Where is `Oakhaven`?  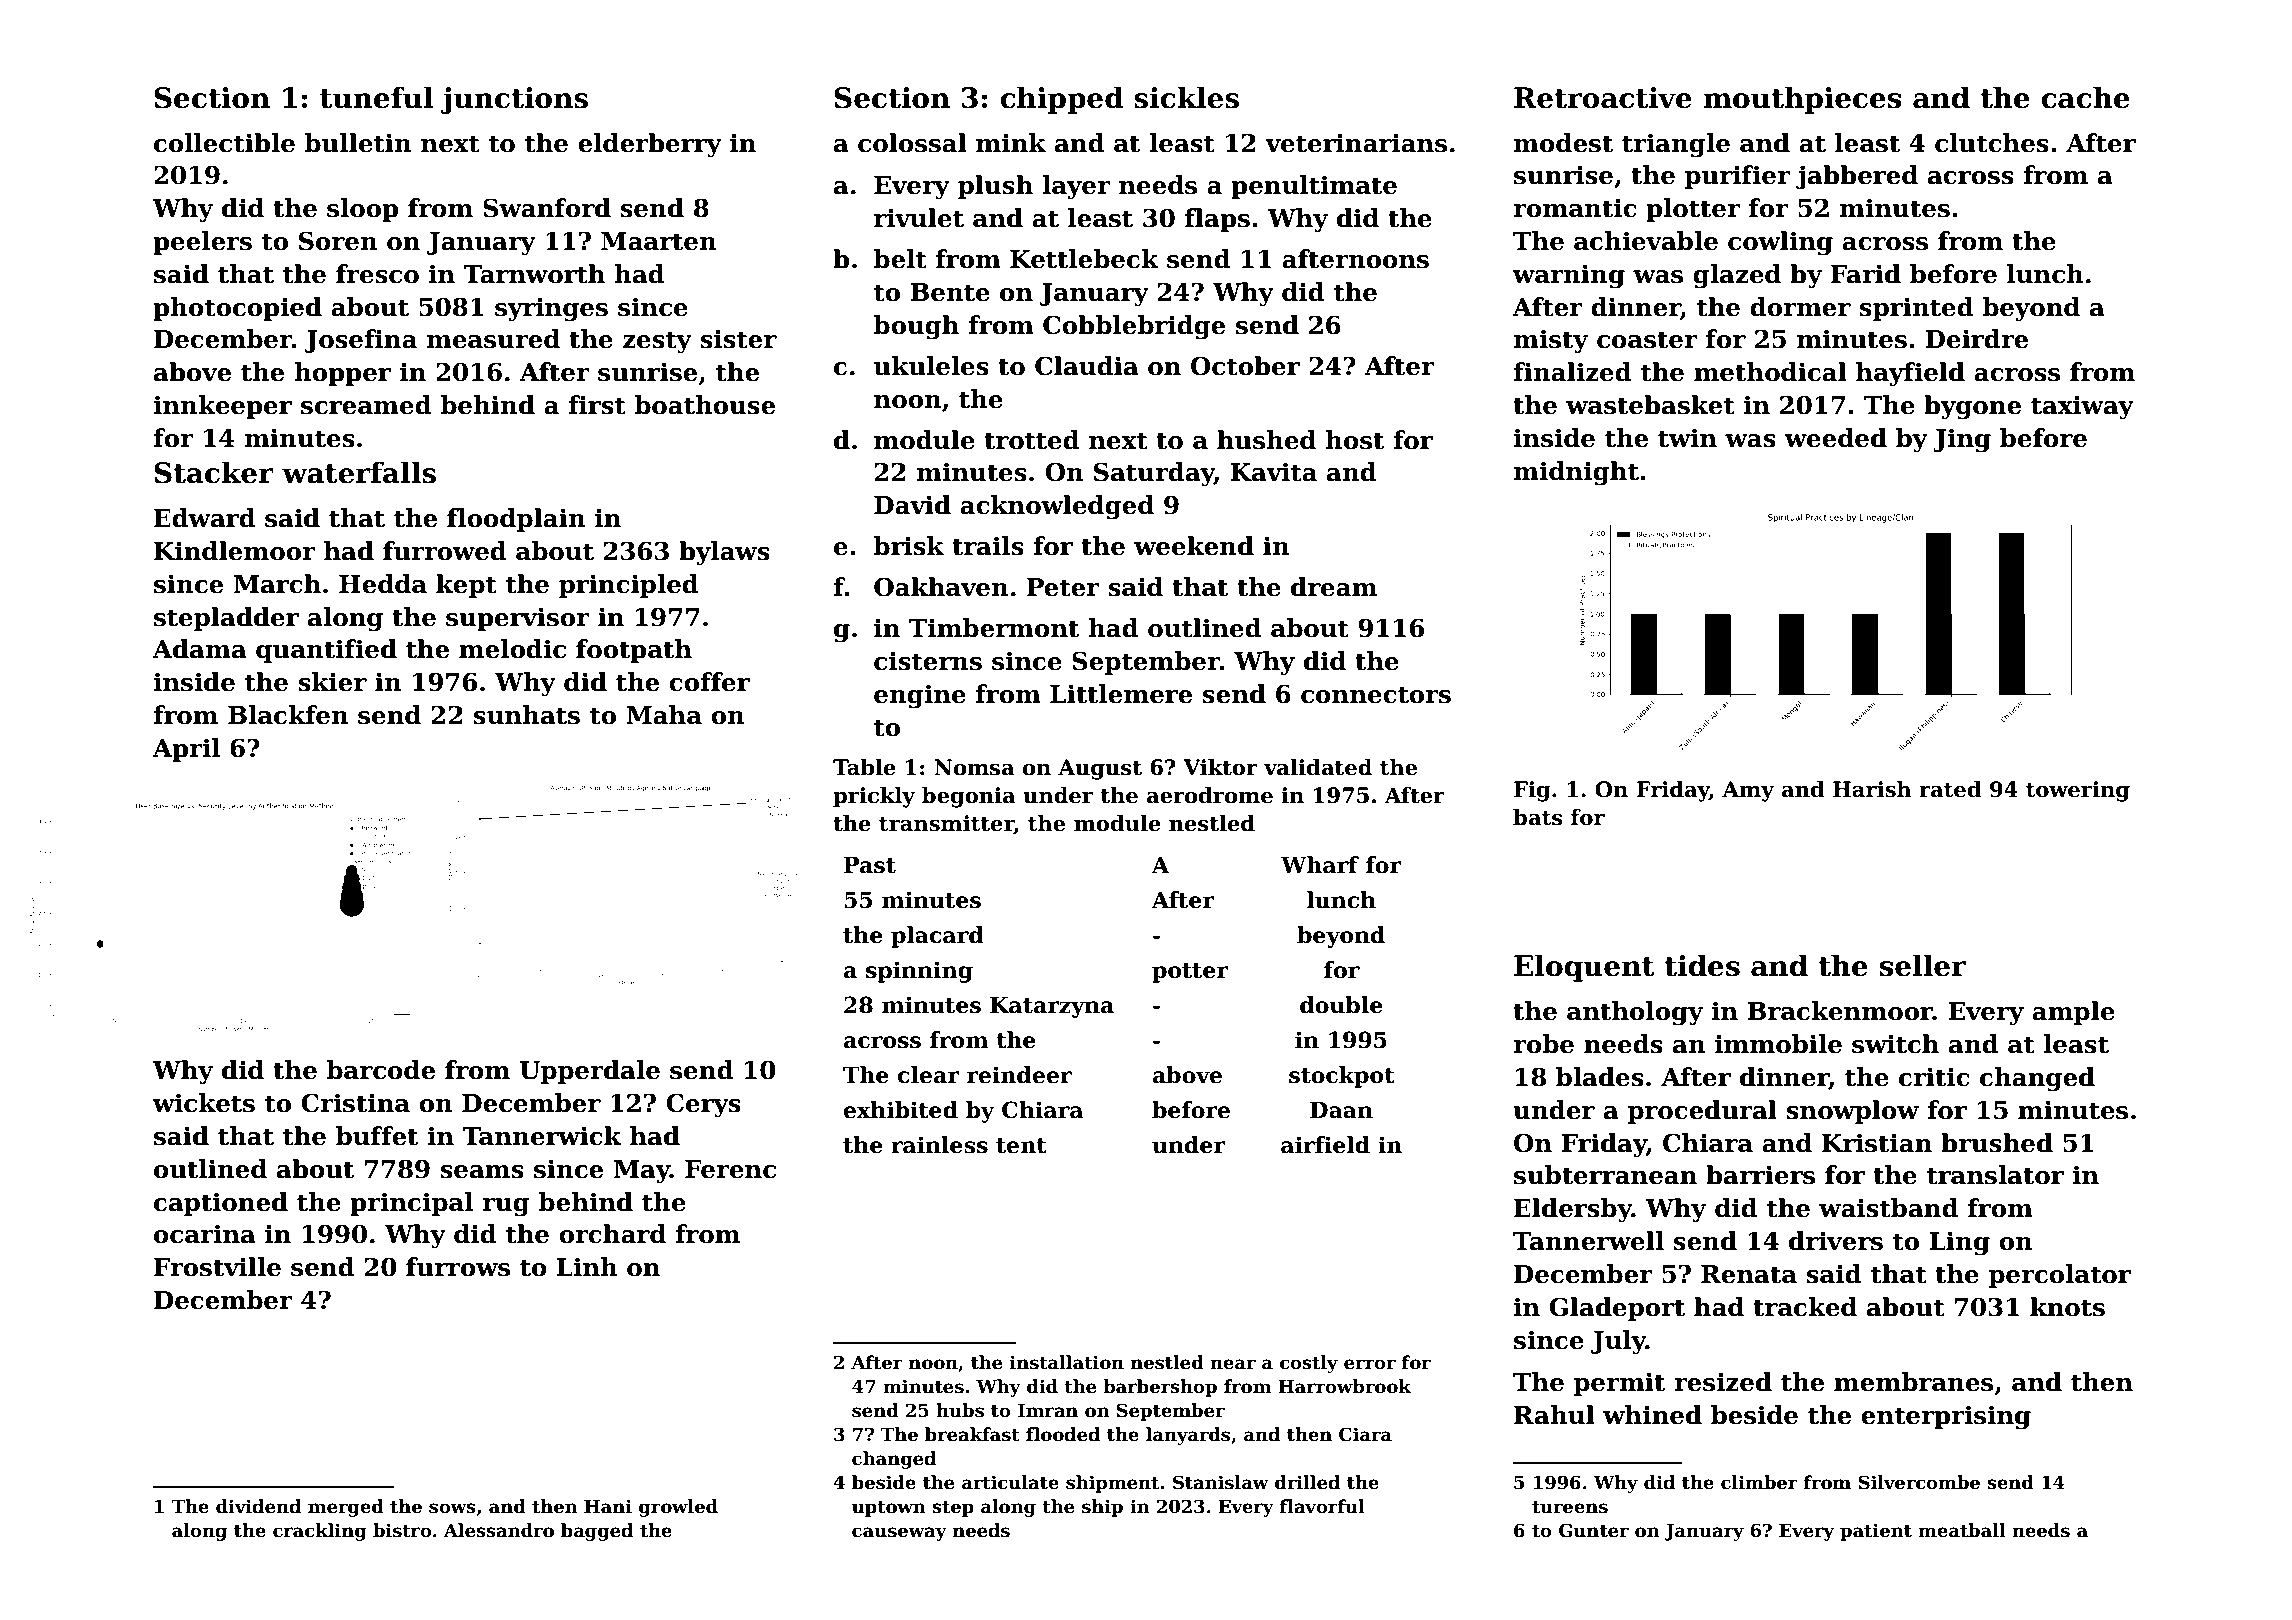 Oakhaven is located at coordinates (941, 587).
